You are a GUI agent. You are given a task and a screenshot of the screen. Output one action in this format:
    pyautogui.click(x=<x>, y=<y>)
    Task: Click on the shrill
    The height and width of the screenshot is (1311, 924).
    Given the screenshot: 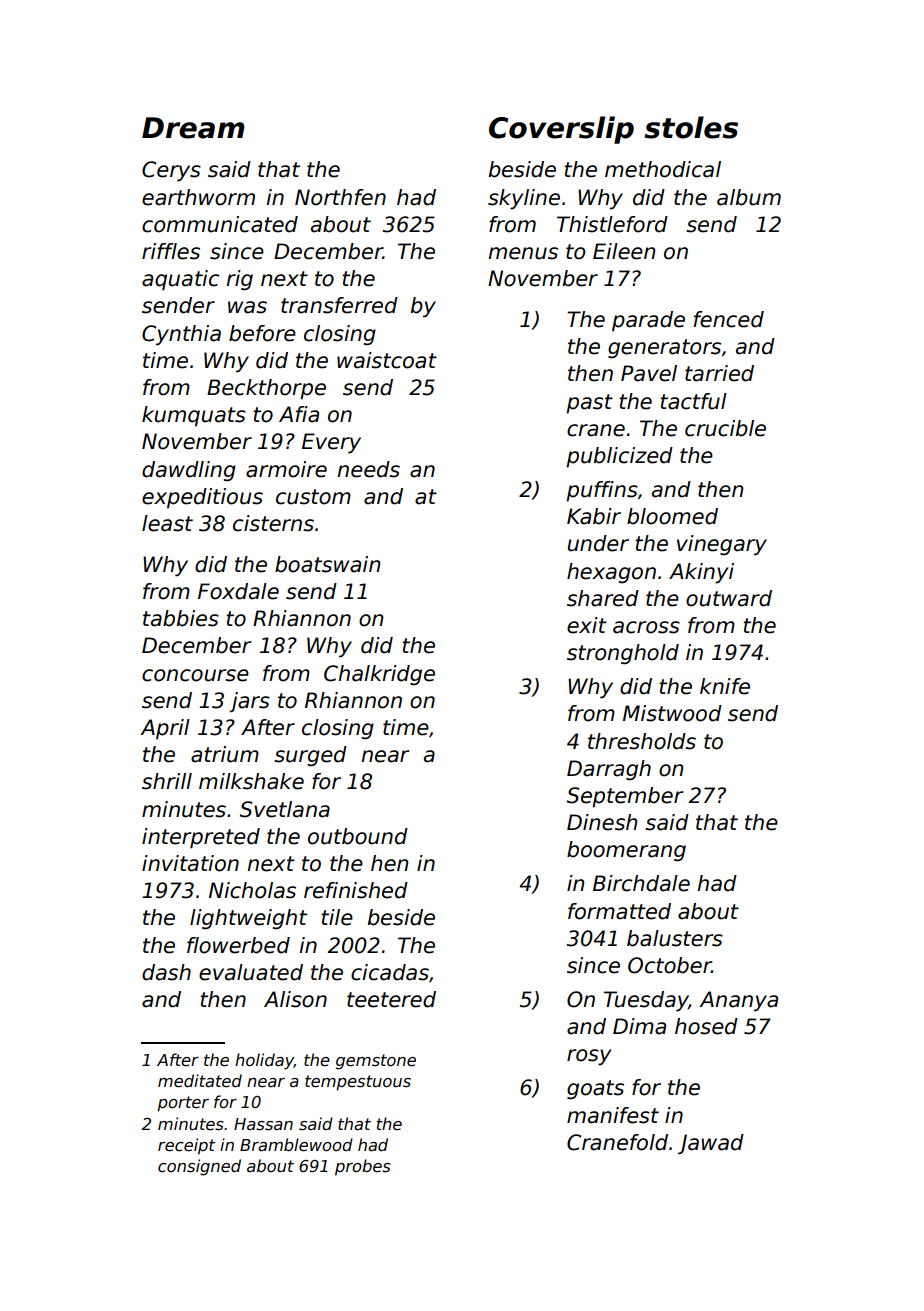 What is the action you would take?
    pyautogui.click(x=167, y=781)
